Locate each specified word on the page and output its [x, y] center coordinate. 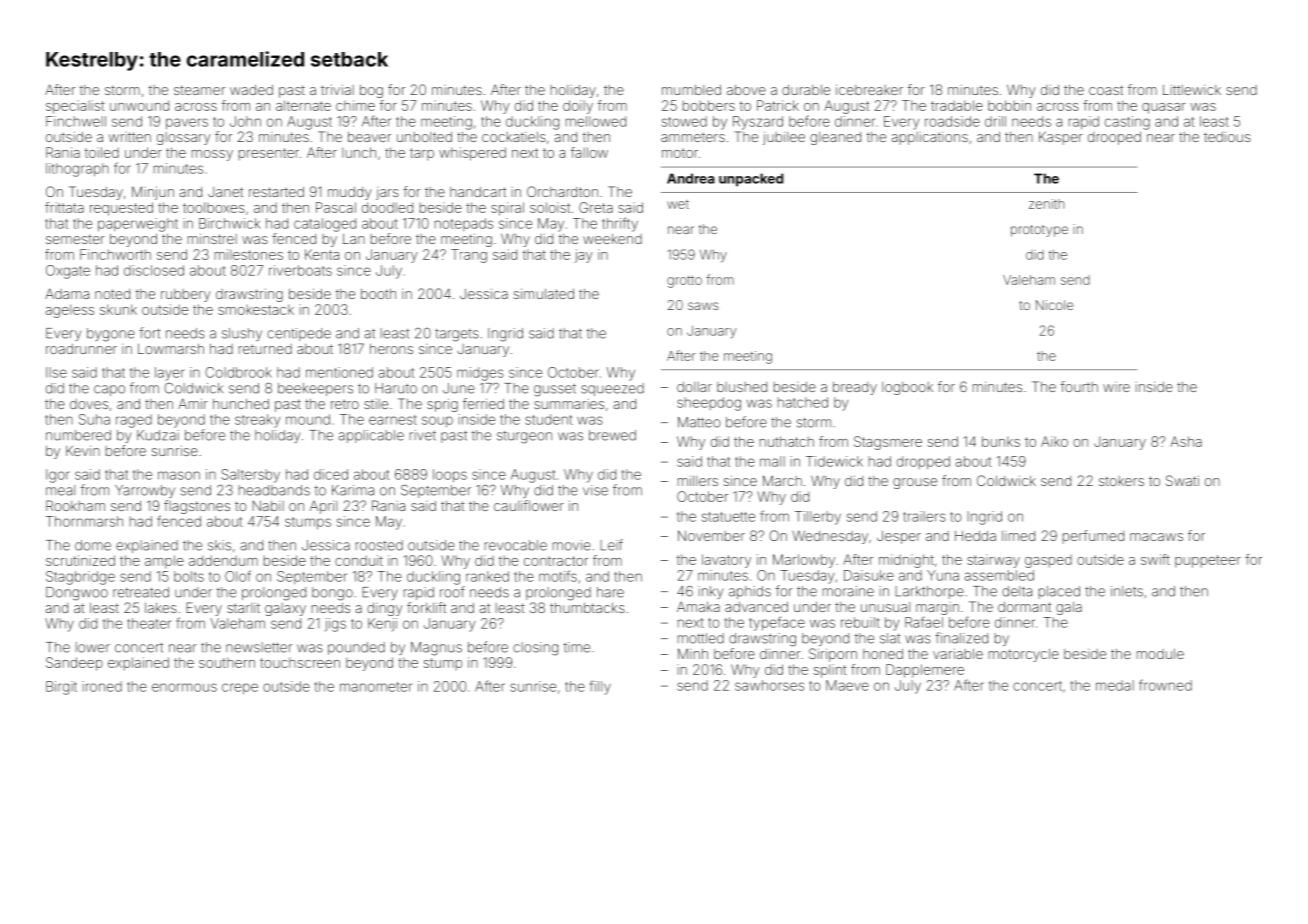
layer [170, 374]
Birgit [61, 688]
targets [457, 335]
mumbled [691, 90]
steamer [199, 90]
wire [1116, 387]
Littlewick [1192, 90]
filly [600, 687]
